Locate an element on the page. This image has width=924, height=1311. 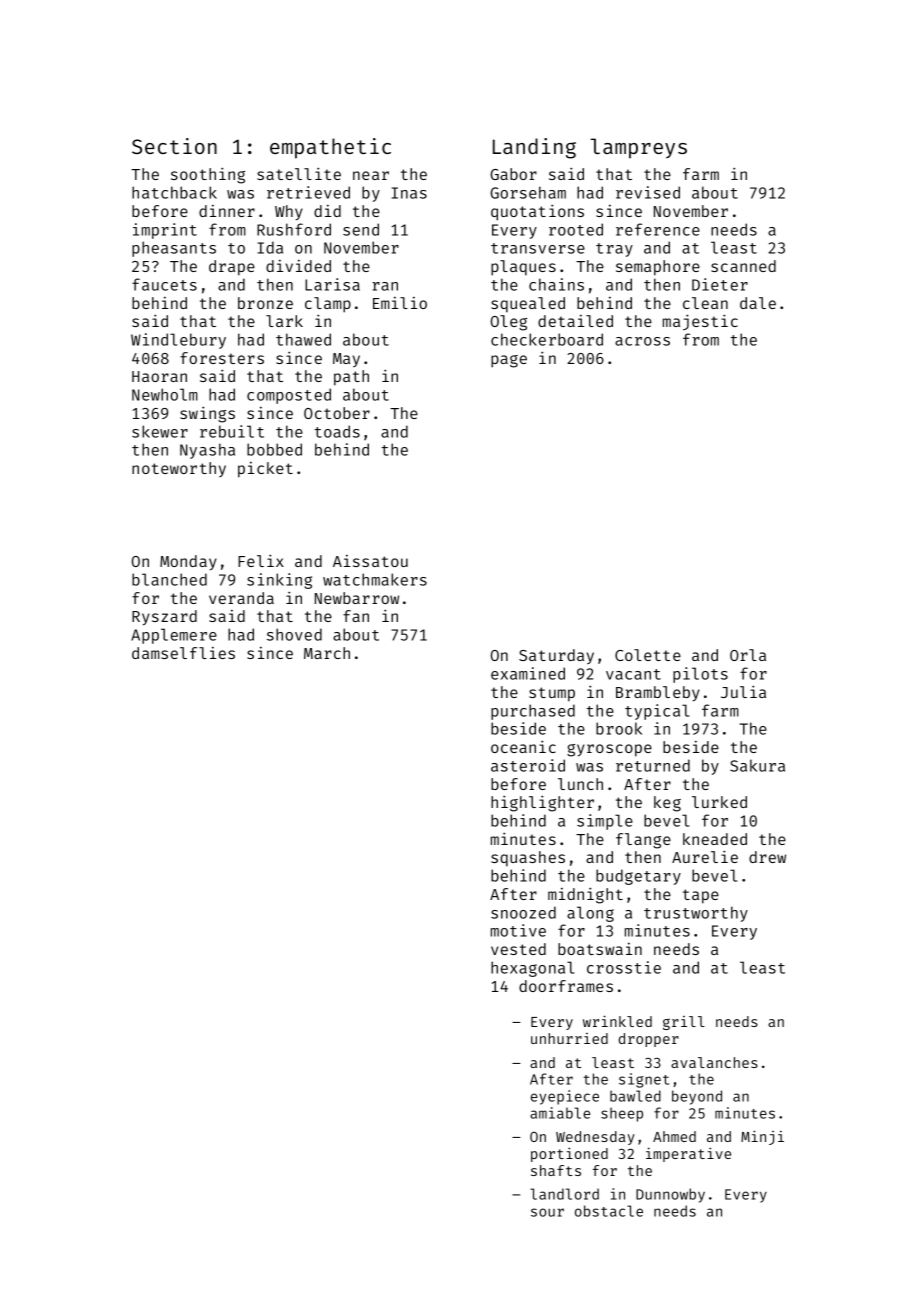
vested is located at coordinates (518, 949).
